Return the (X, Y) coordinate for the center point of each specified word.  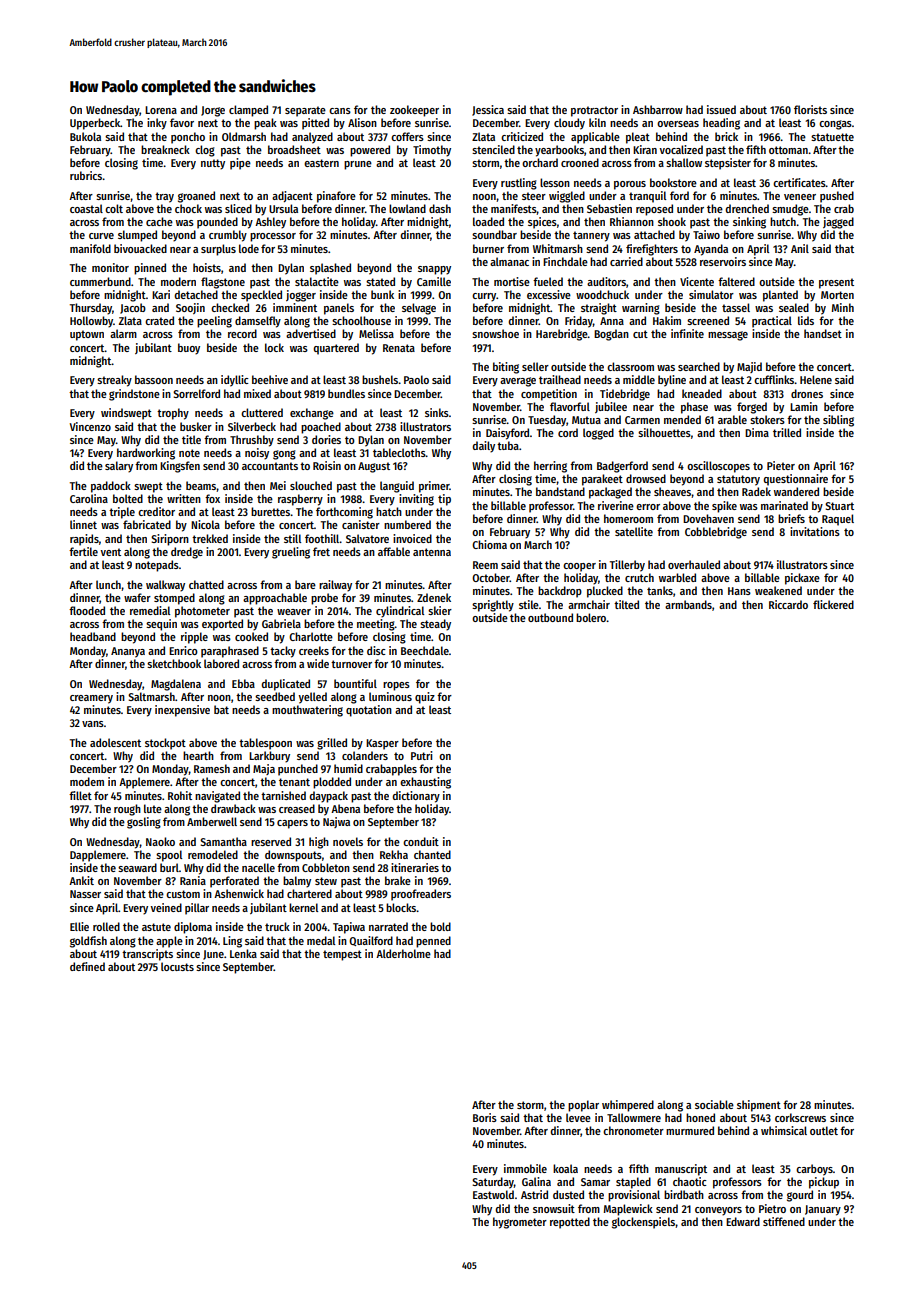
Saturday (493, 1183)
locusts (177, 966)
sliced (238, 208)
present (836, 283)
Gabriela (281, 623)
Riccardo (788, 604)
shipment (759, 1106)
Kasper (382, 744)
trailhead (560, 379)
